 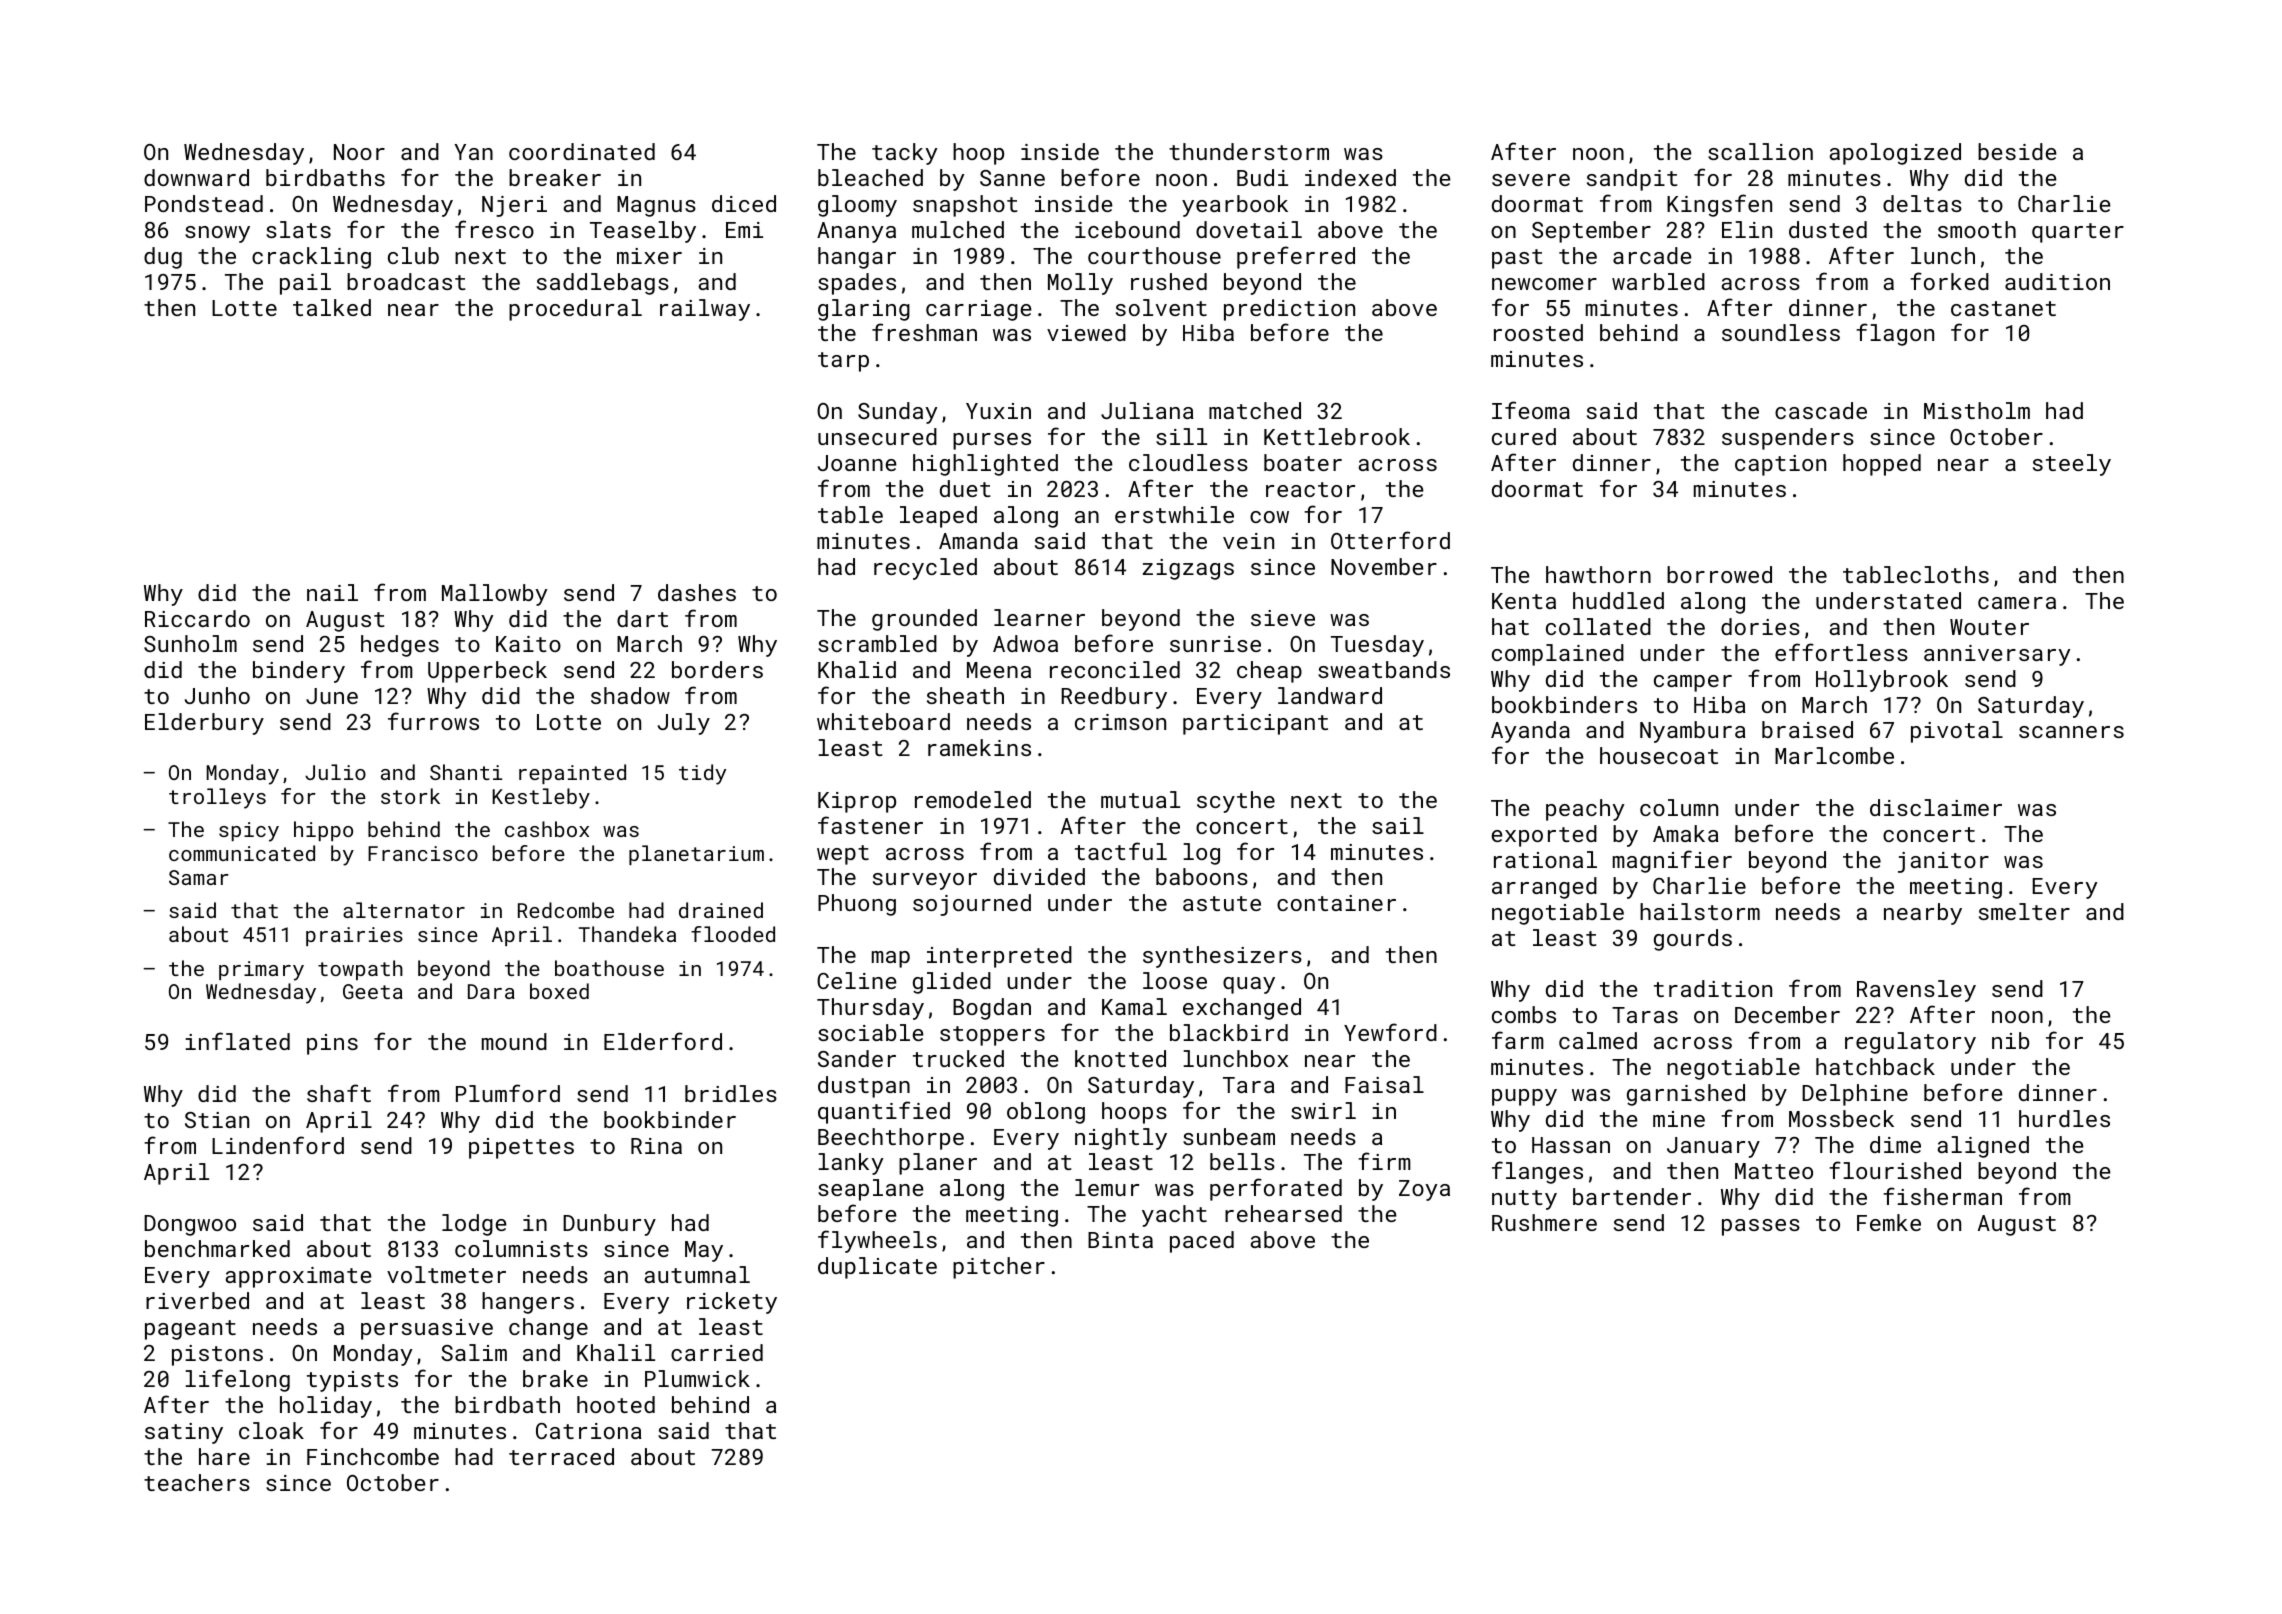 What do you see at coordinates (1942, 1196) in the screenshot?
I see `fisherman` at bounding box center [1942, 1196].
